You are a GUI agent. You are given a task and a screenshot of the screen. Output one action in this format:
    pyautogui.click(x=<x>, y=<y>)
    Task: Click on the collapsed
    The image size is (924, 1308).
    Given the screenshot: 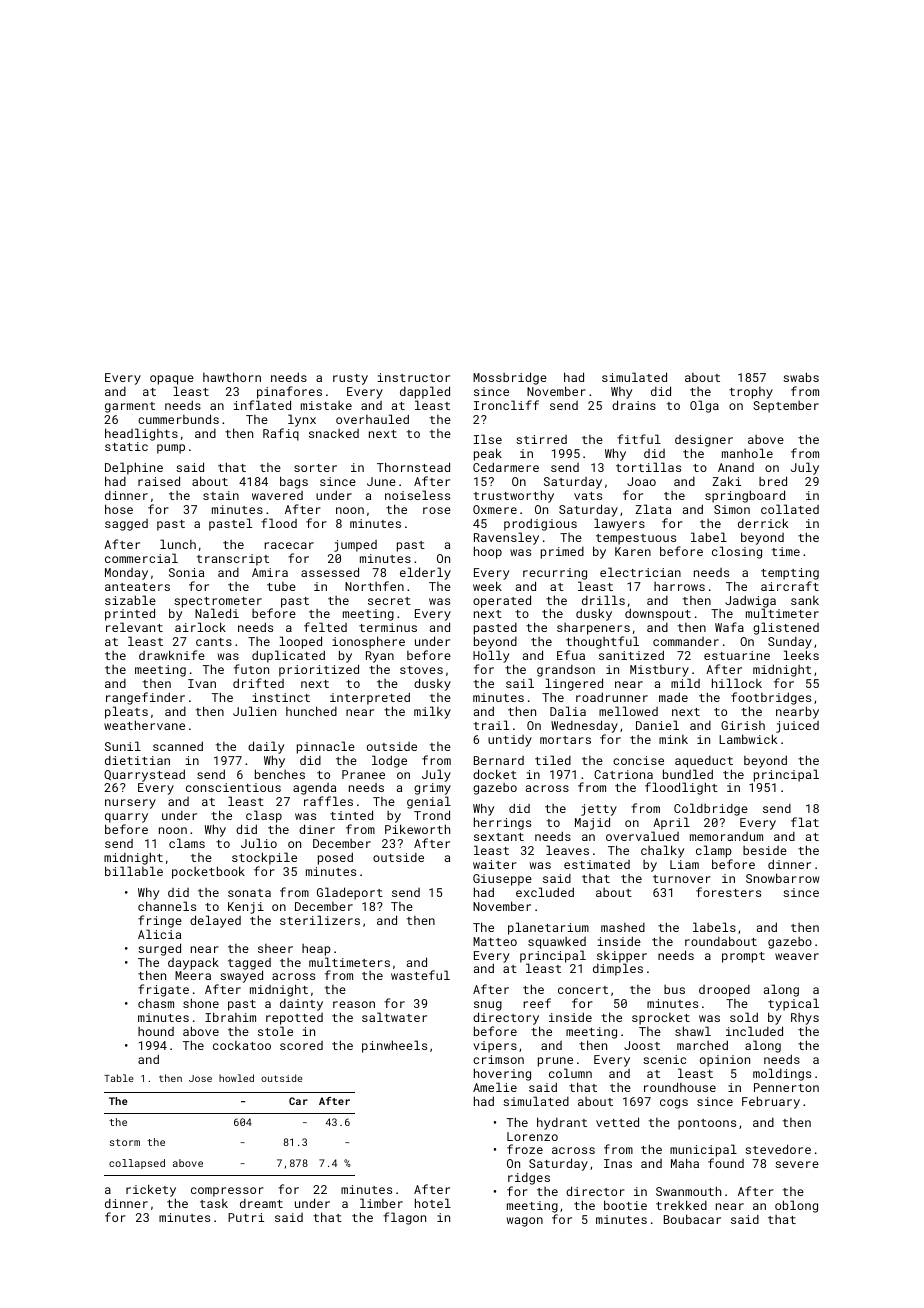 What is the action you would take?
    pyautogui.click(x=137, y=1164)
